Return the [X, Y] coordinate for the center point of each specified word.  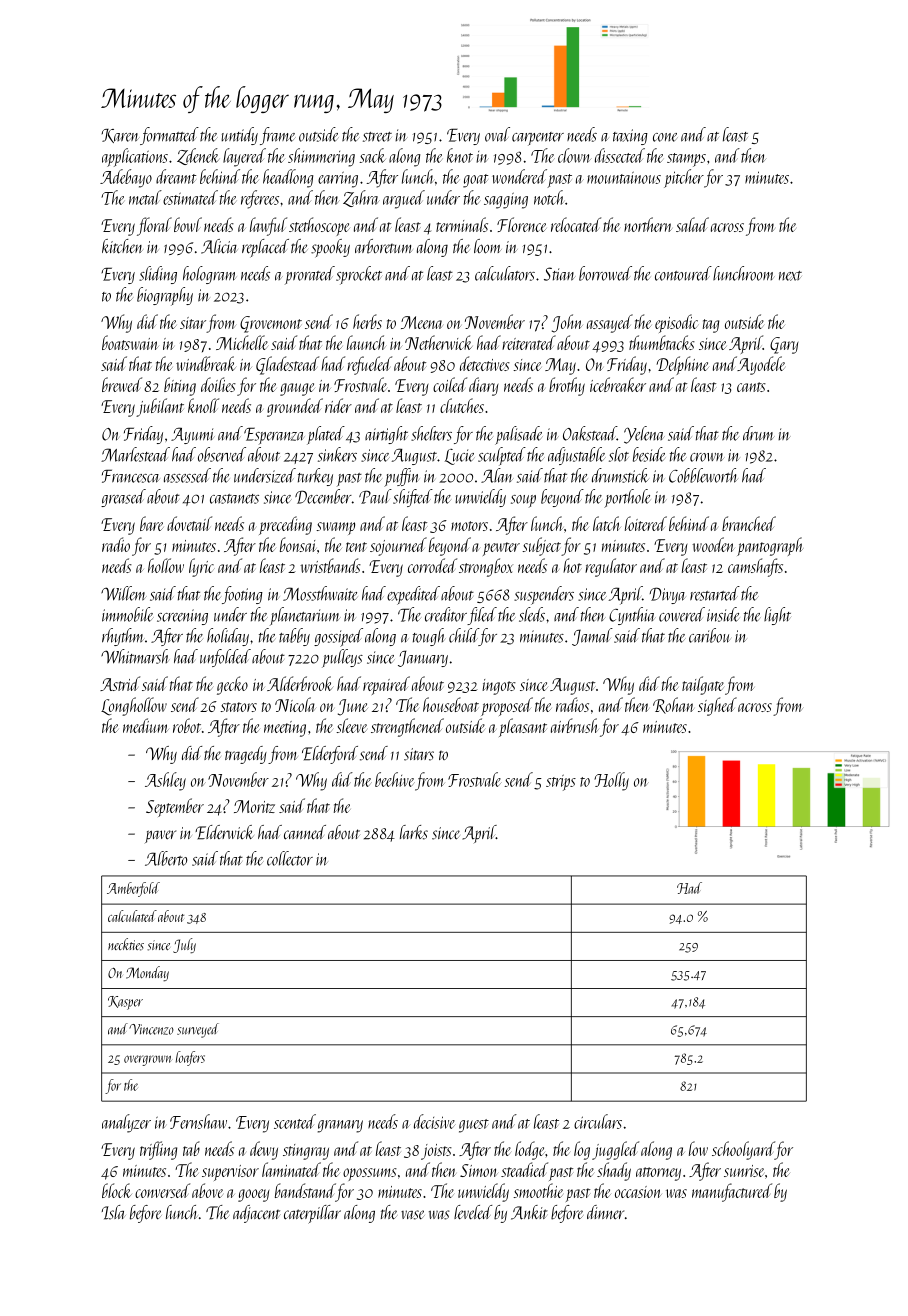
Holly [611, 781]
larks [414, 832]
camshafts [755, 567]
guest [474, 1126]
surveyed [198, 1030]
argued [404, 199]
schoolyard [743, 1150]
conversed [162, 1190]
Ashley [165, 781]
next [790, 276]
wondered [519, 176]
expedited [413, 595]
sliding [158, 275]
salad [692, 224]
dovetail [189, 523]
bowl [188, 224]
